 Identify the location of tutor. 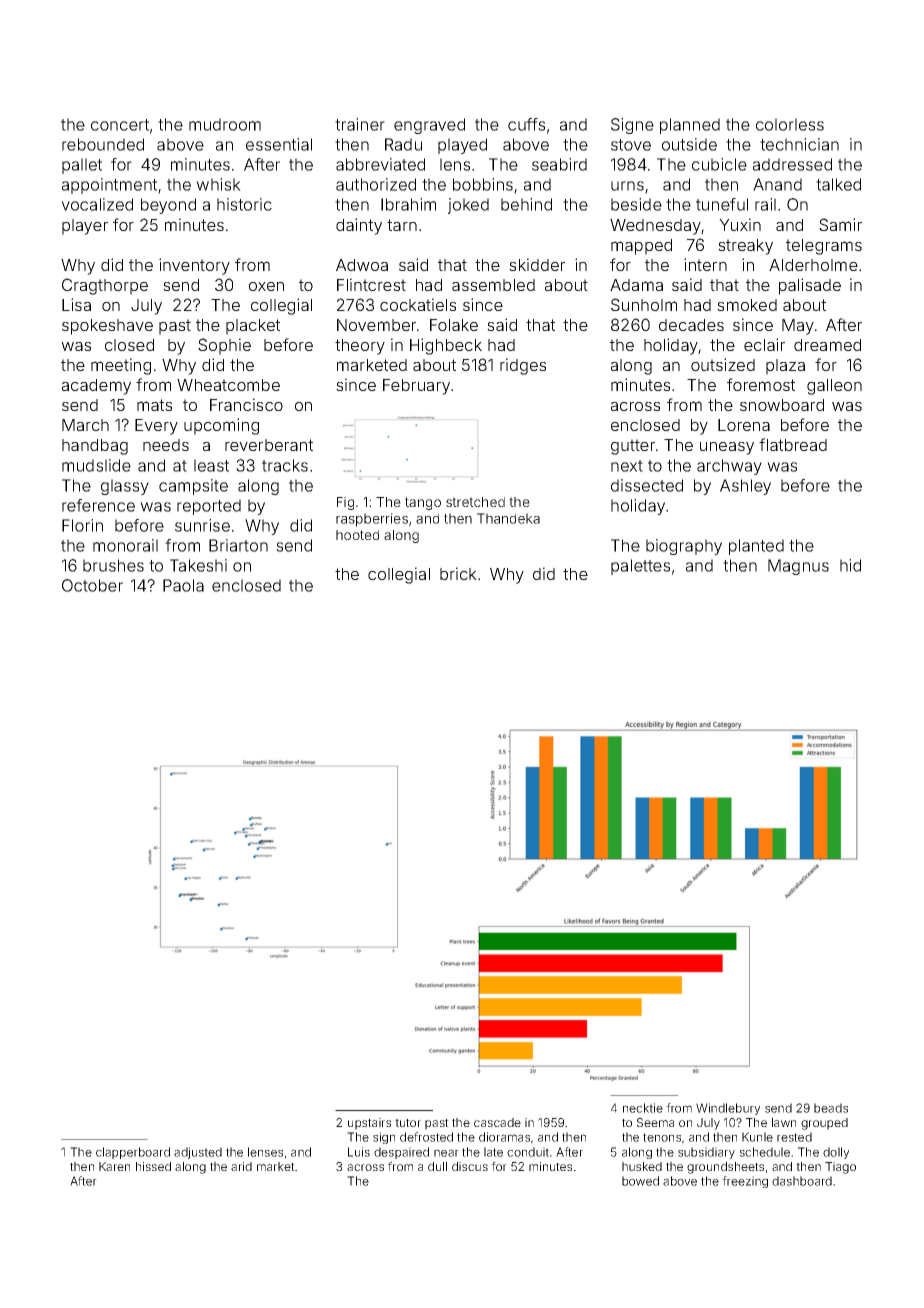
(408, 1123).
